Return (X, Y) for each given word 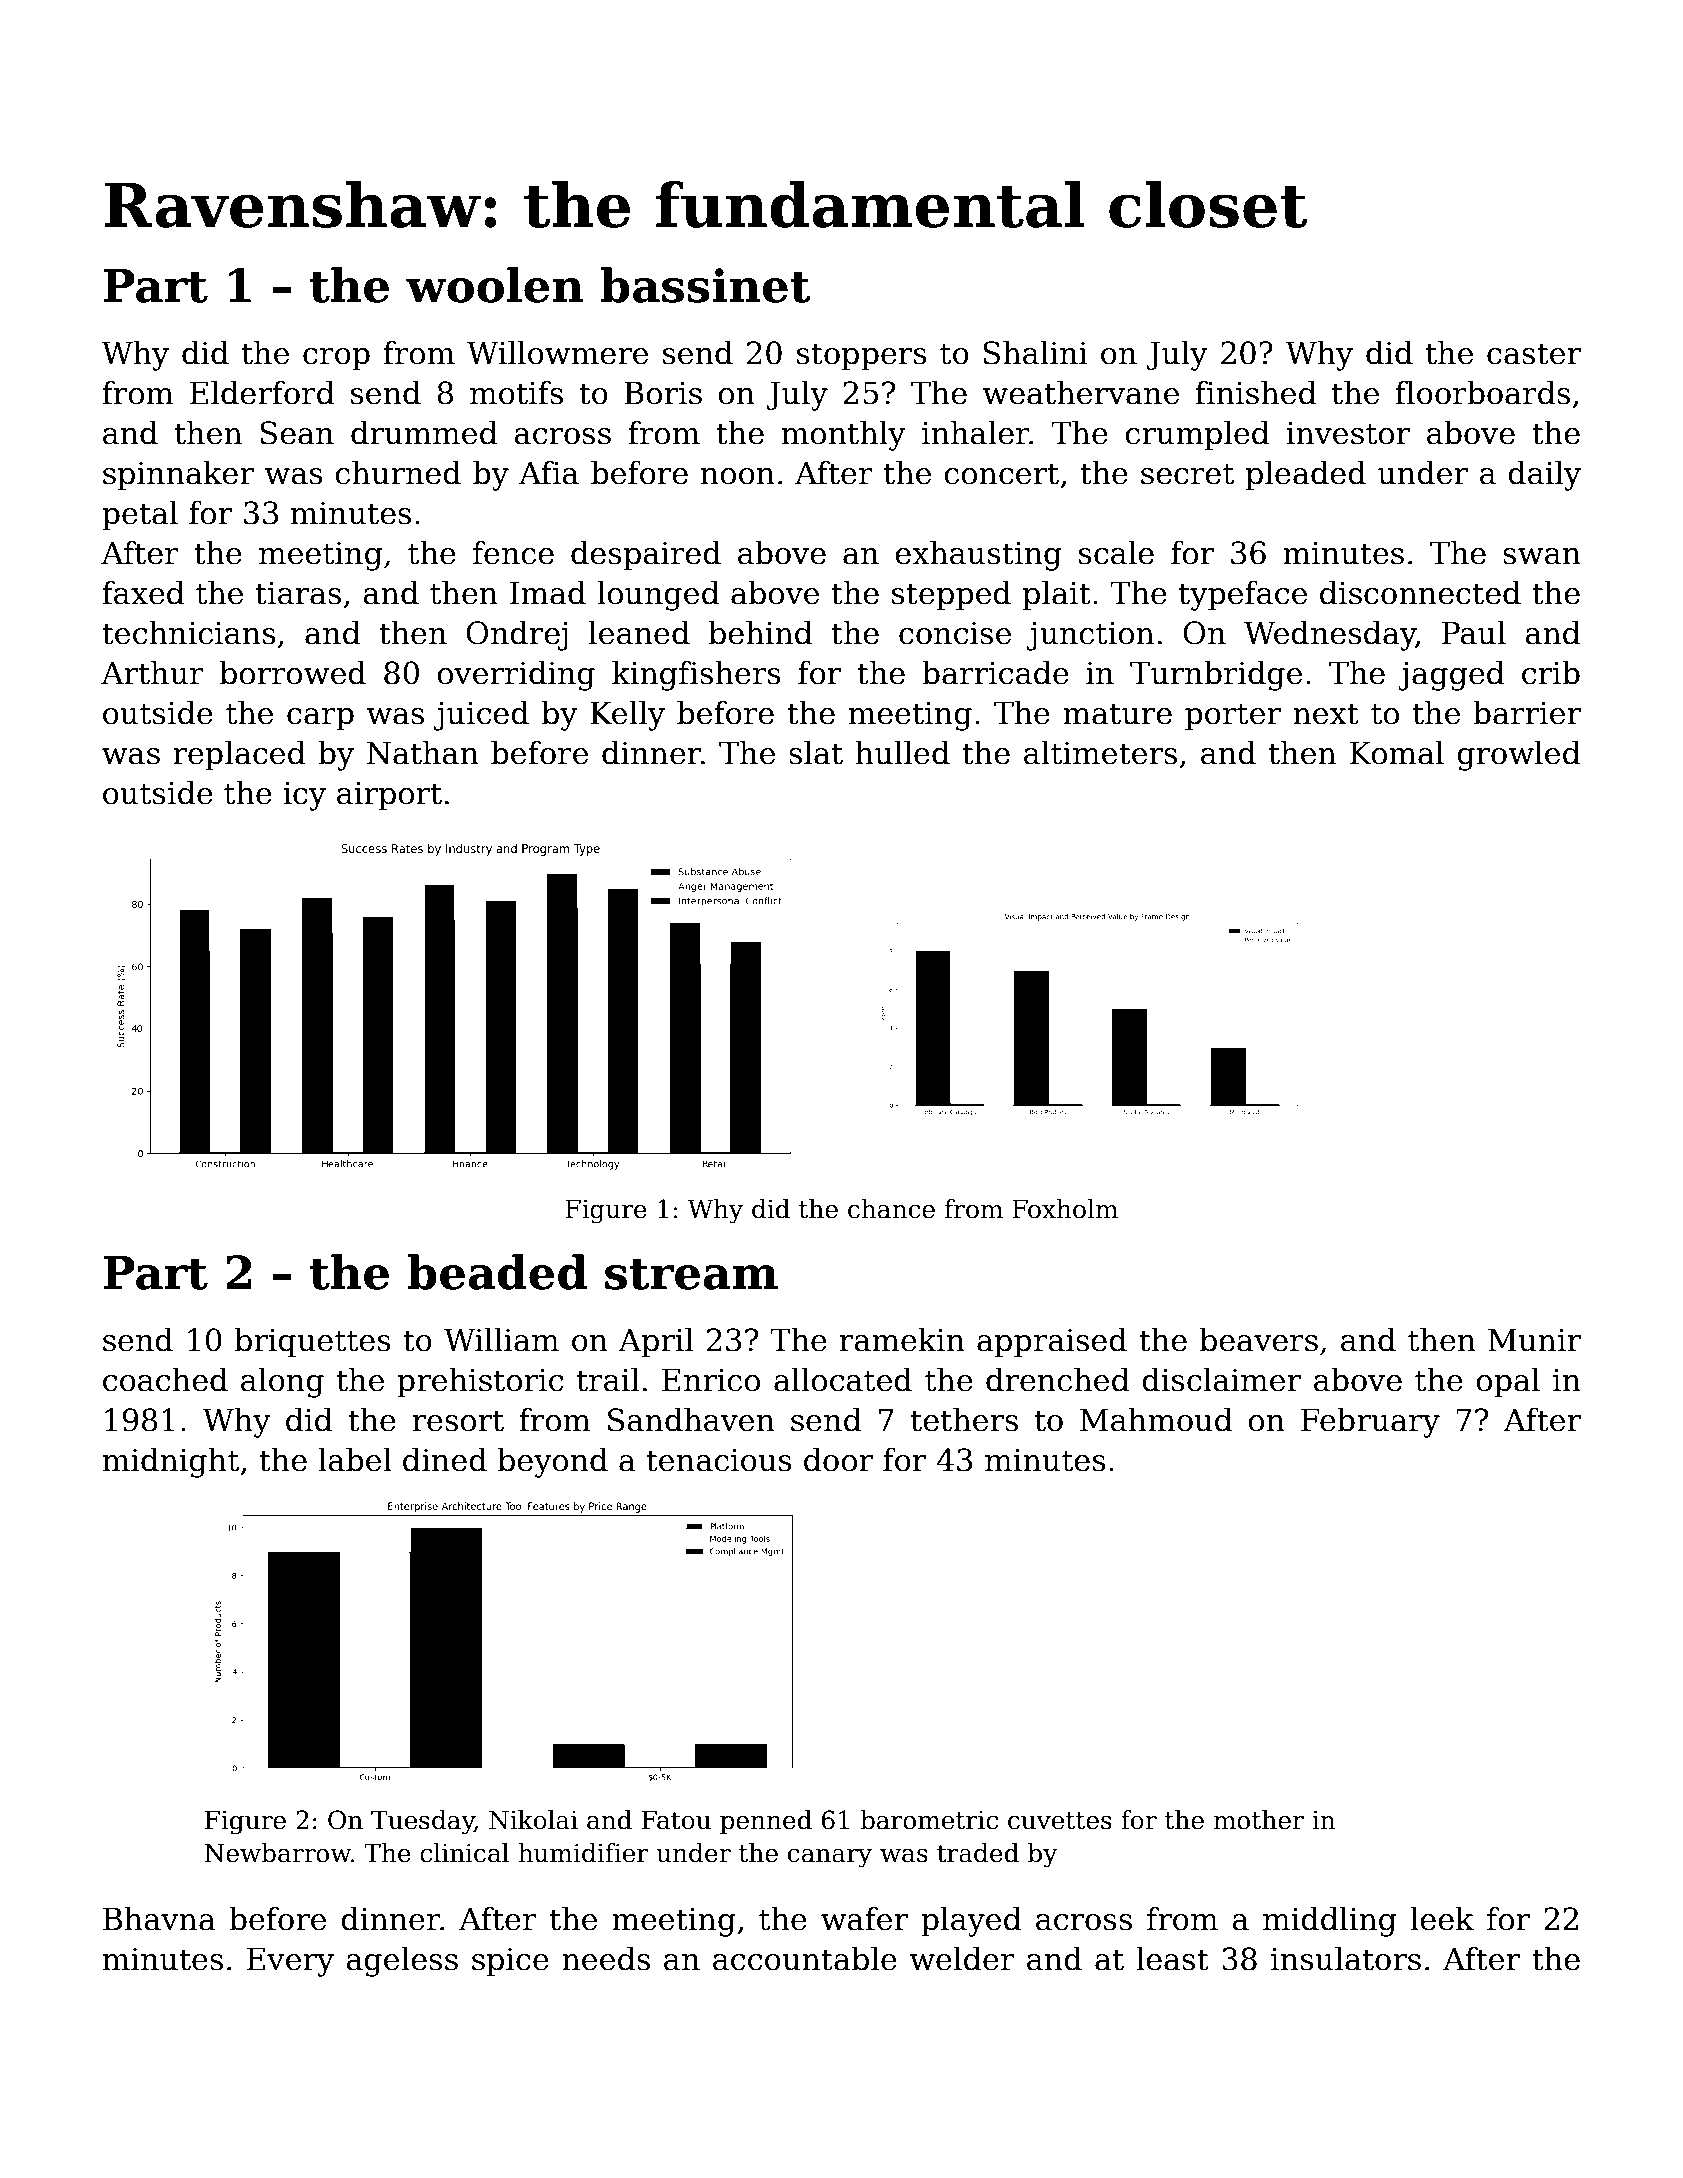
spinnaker (178, 475)
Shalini (1036, 353)
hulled (902, 753)
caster (1534, 354)
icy (304, 796)
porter (1233, 716)
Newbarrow (278, 1853)
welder (962, 1959)
